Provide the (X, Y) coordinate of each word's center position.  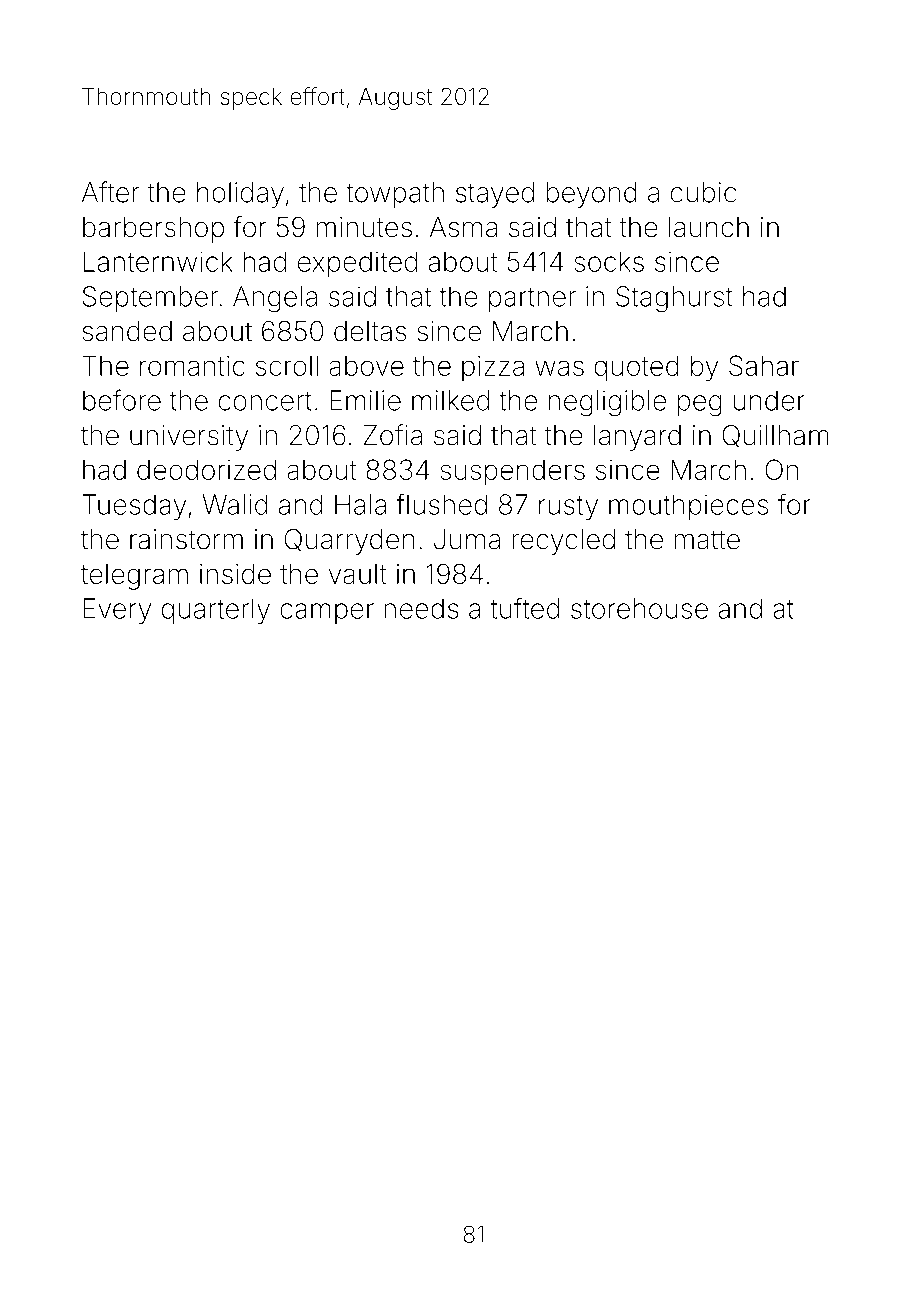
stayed (495, 195)
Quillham (775, 436)
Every (117, 611)
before (122, 400)
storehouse (639, 608)
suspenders (512, 473)
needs (421, 608)
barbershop (153, 230)
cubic (703, 192)
